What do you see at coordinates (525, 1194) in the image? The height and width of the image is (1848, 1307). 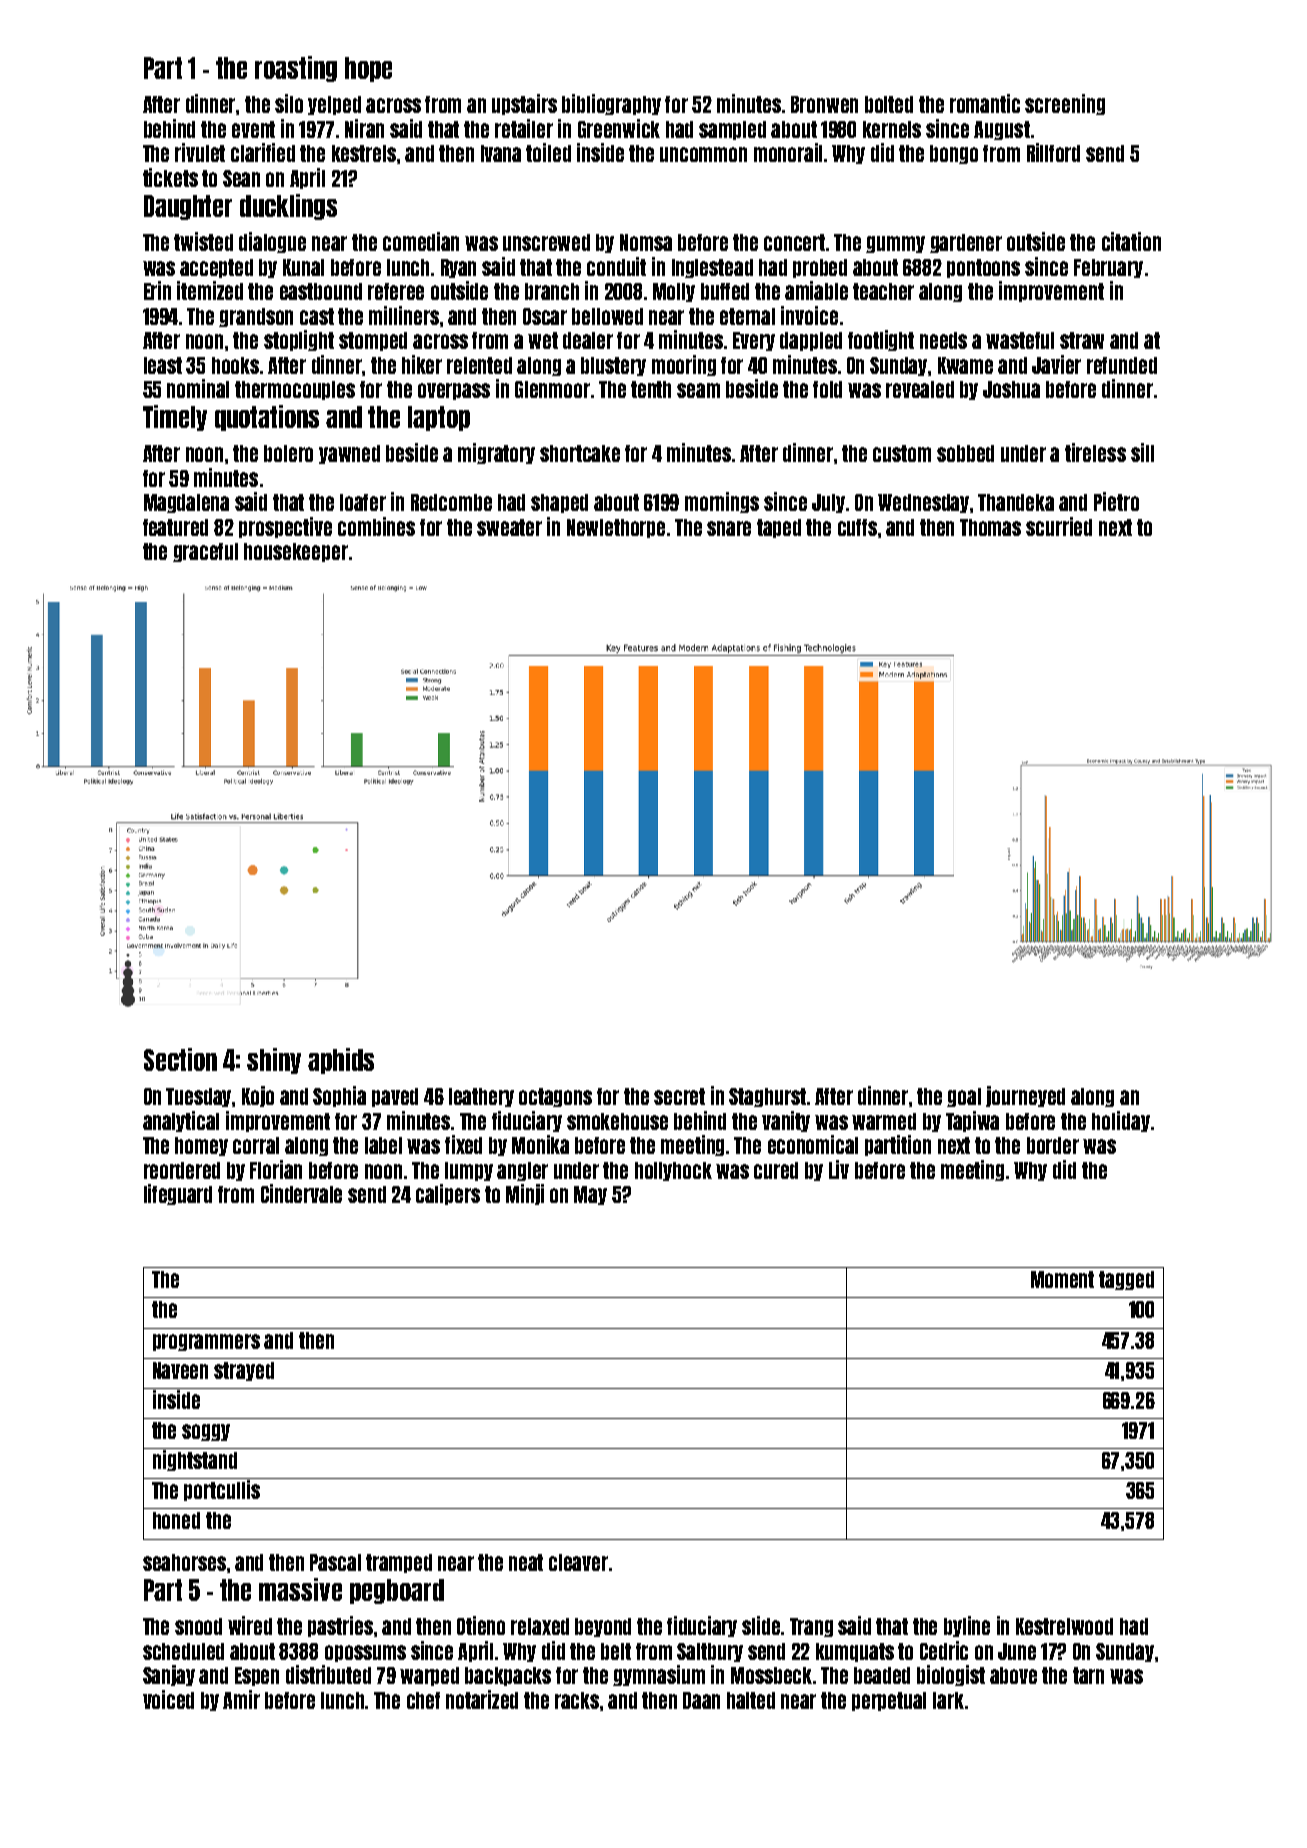 I see `Minji` at bounding box center [525, 1194].
